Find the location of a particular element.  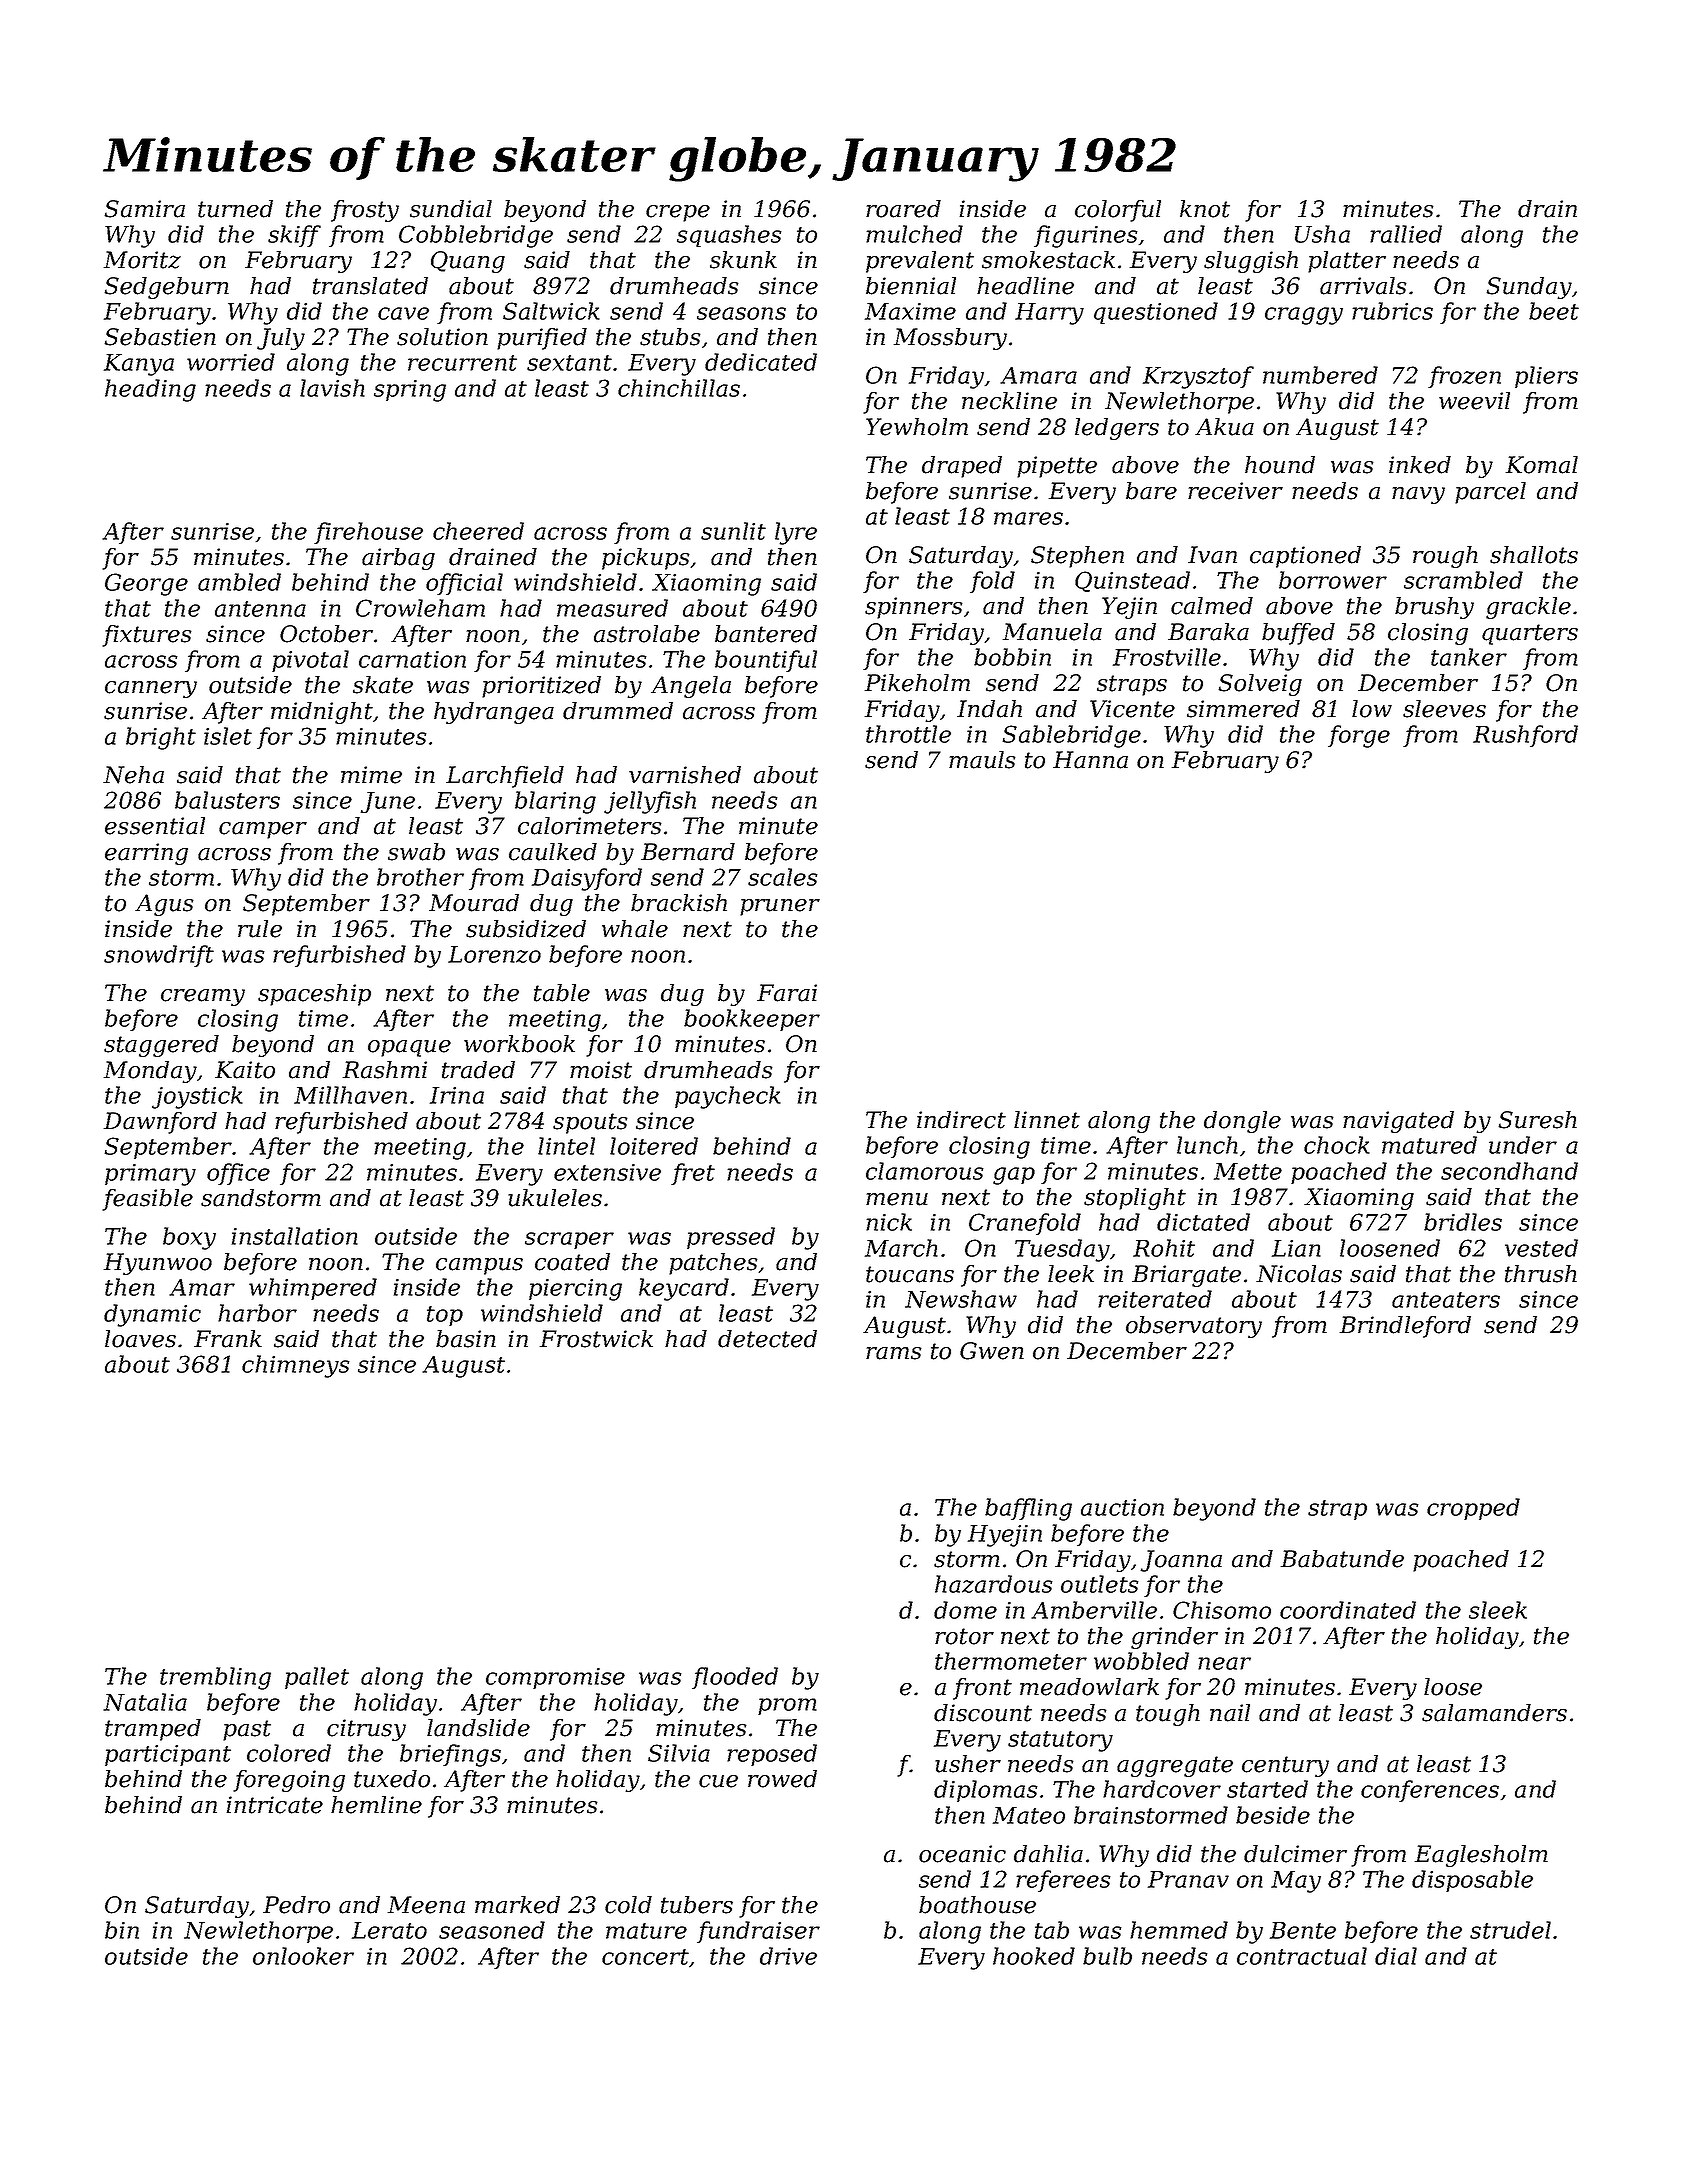

forge is located at coordinates (1359, 736).
